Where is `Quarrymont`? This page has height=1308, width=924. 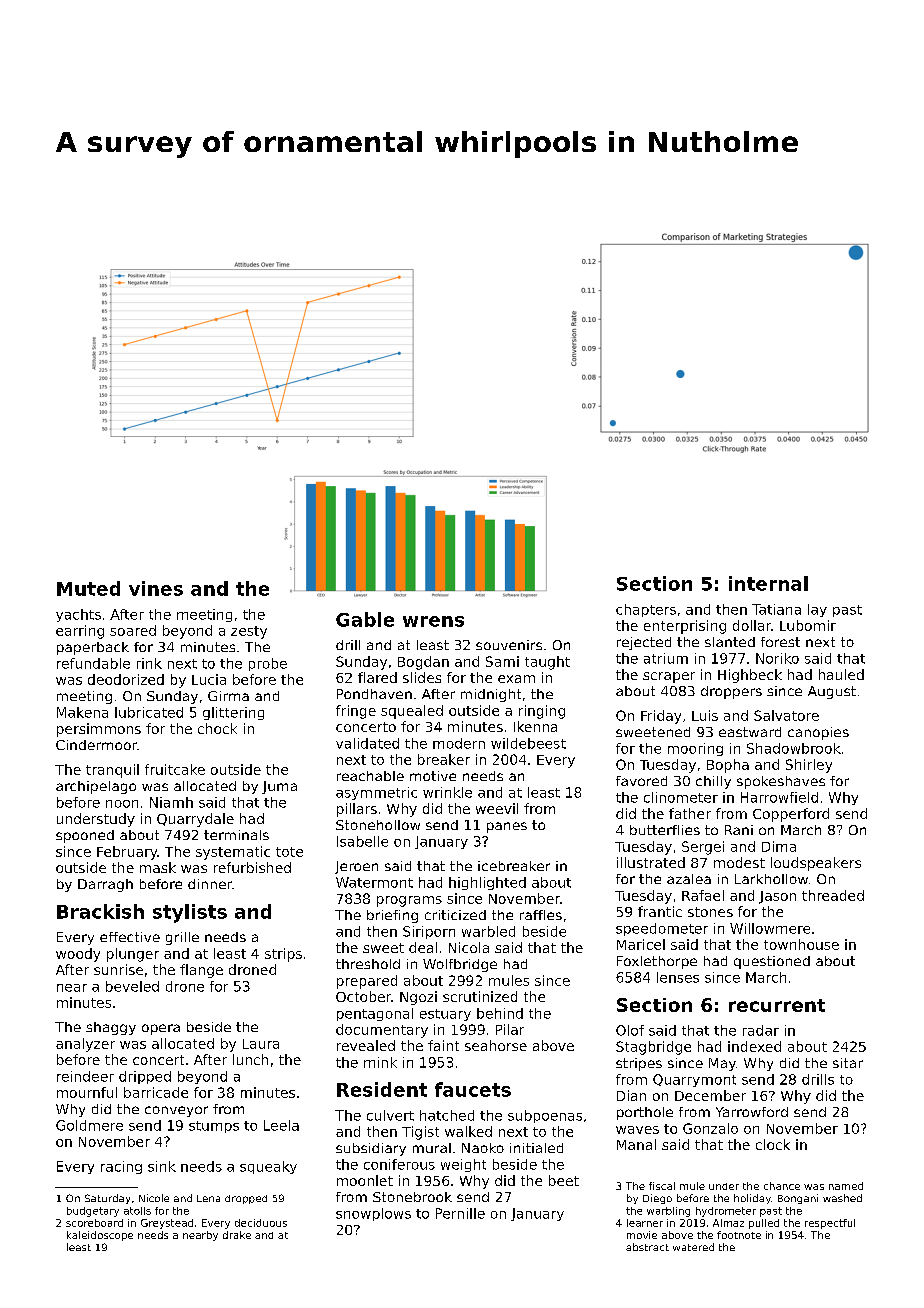 Quarrymont is located at coordinates (694, 1080).
